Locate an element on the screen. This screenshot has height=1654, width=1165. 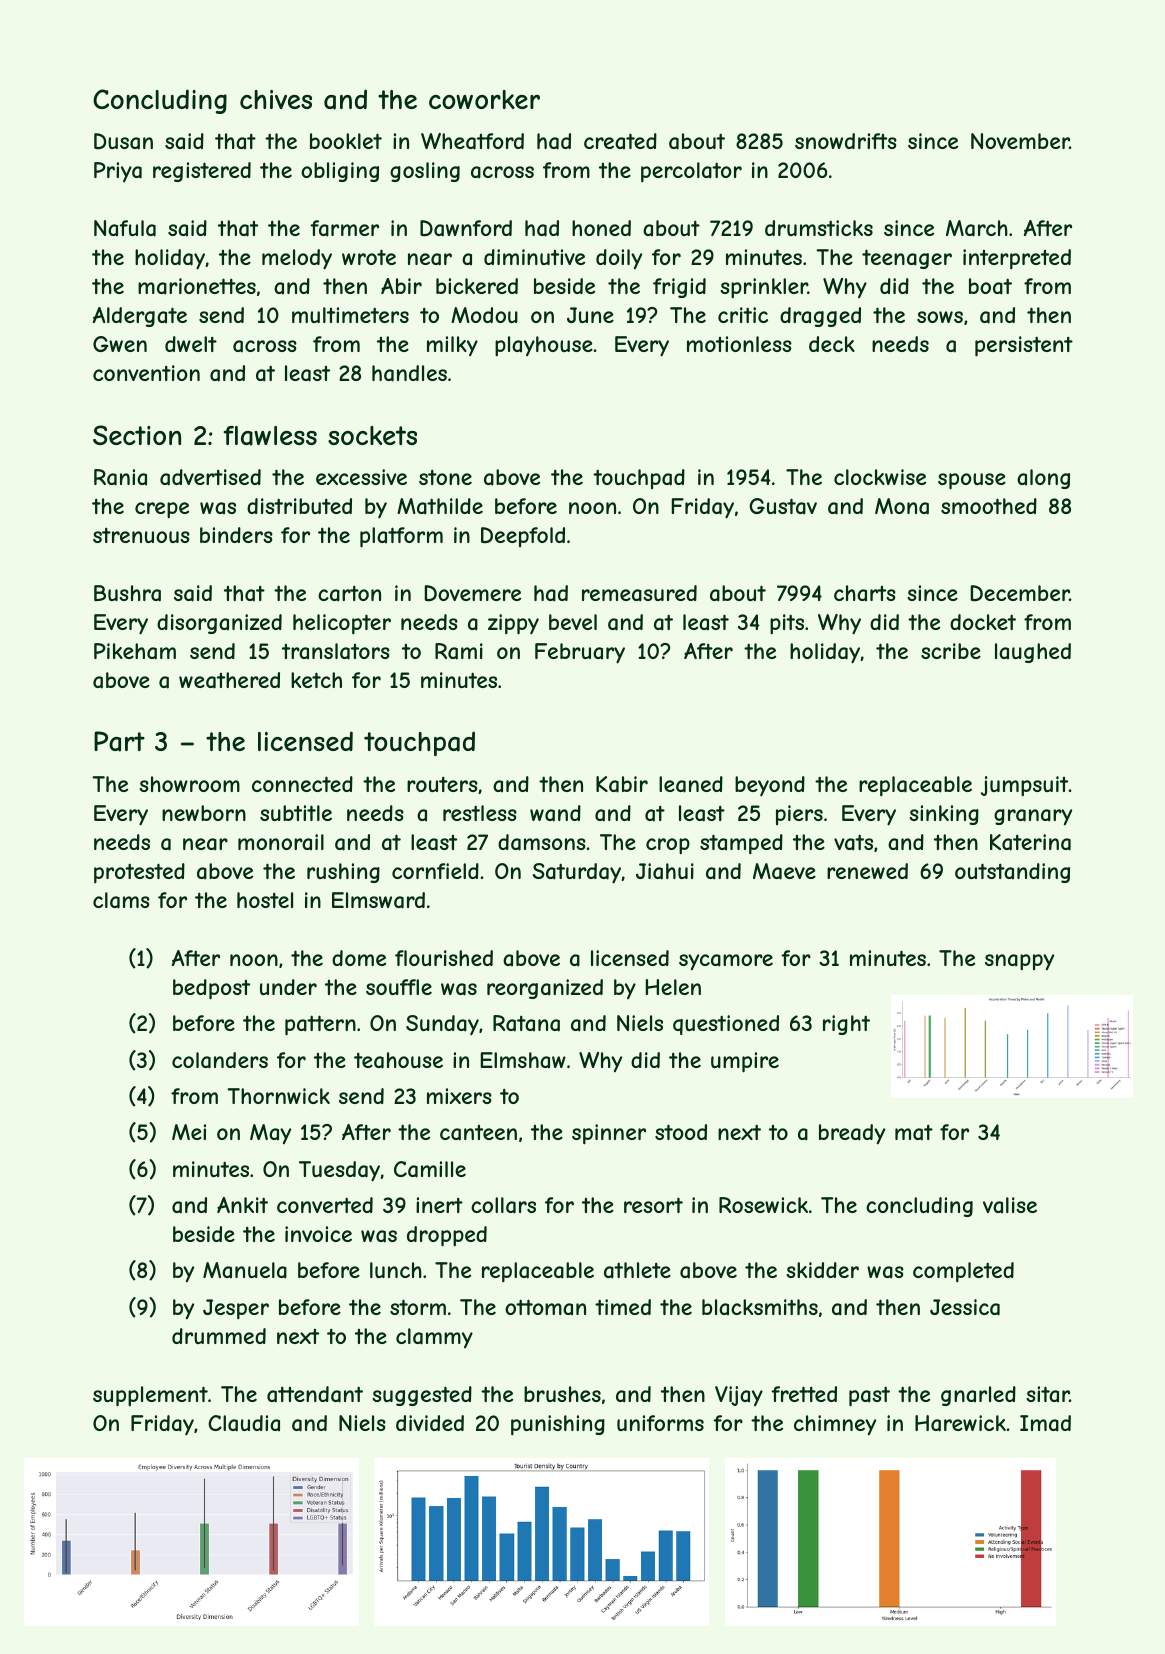
teenager is located at coordinates (907, 259).
